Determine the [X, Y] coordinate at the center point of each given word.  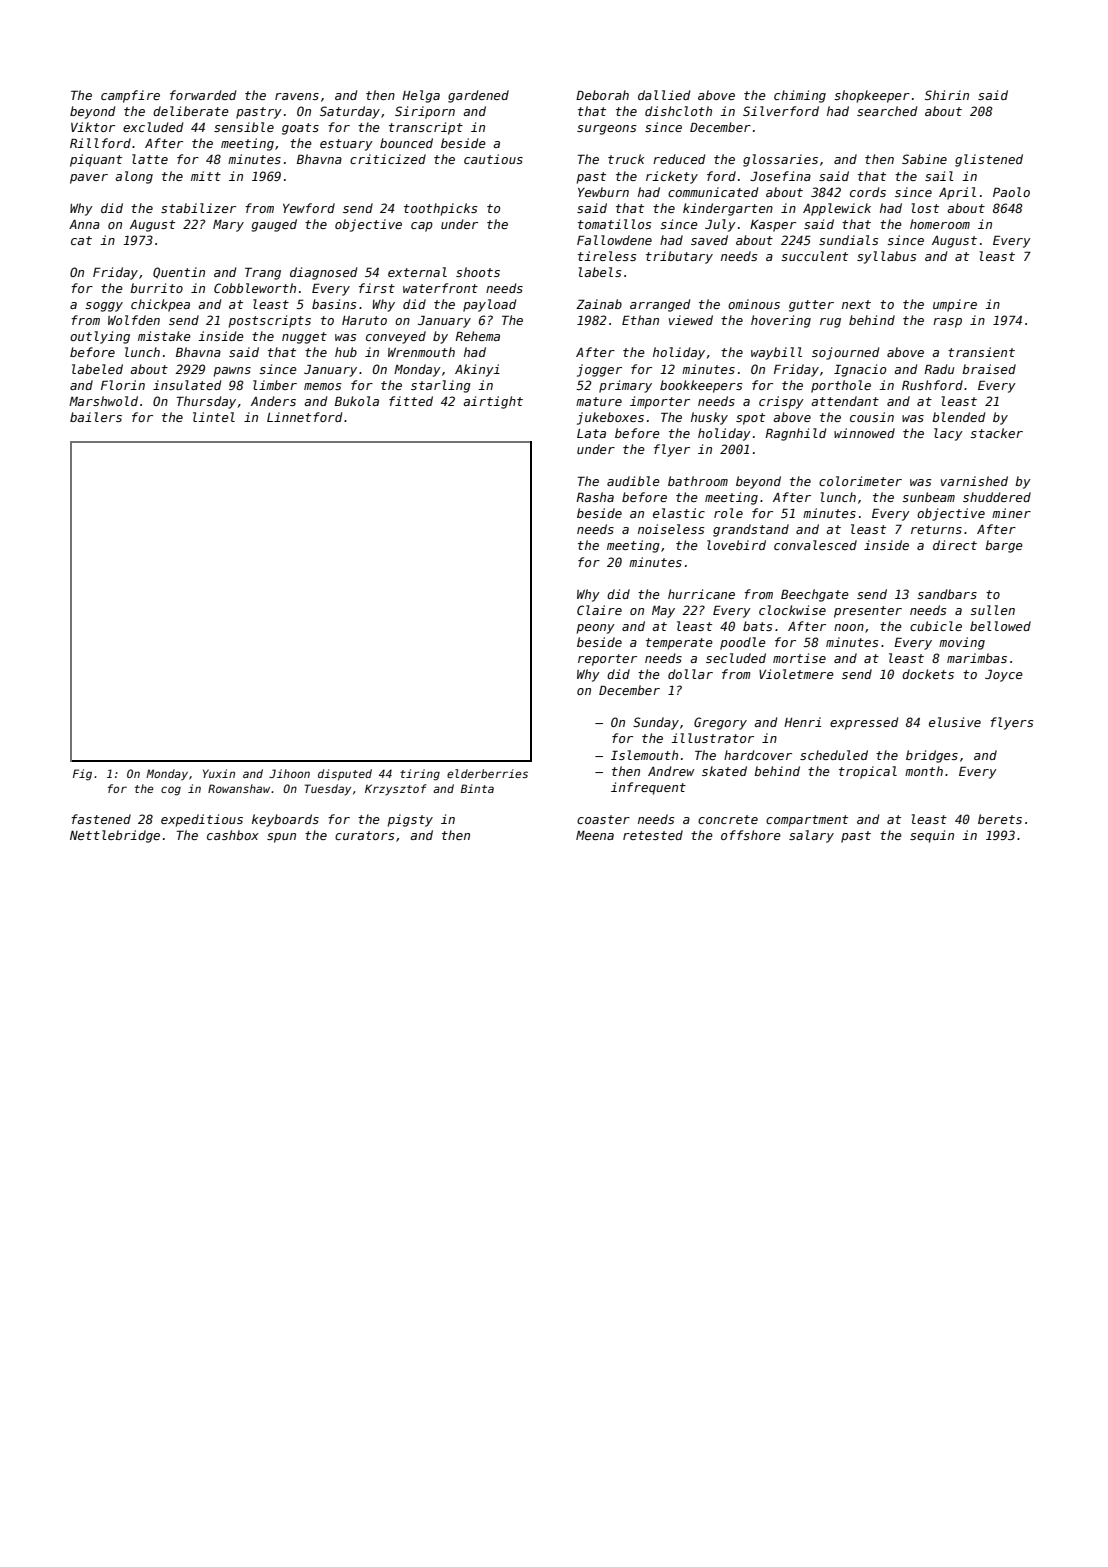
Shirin [947, 95]
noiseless [671, 529]
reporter [607, 660]
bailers [96, 417]
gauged [274, 225]
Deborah [602, 95]
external [417, 272]
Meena [595, 835]
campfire [130, 96]
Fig [82, 775]
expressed [864, 723]
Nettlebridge [115, 836]
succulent [814, 256]
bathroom [698, 481]
